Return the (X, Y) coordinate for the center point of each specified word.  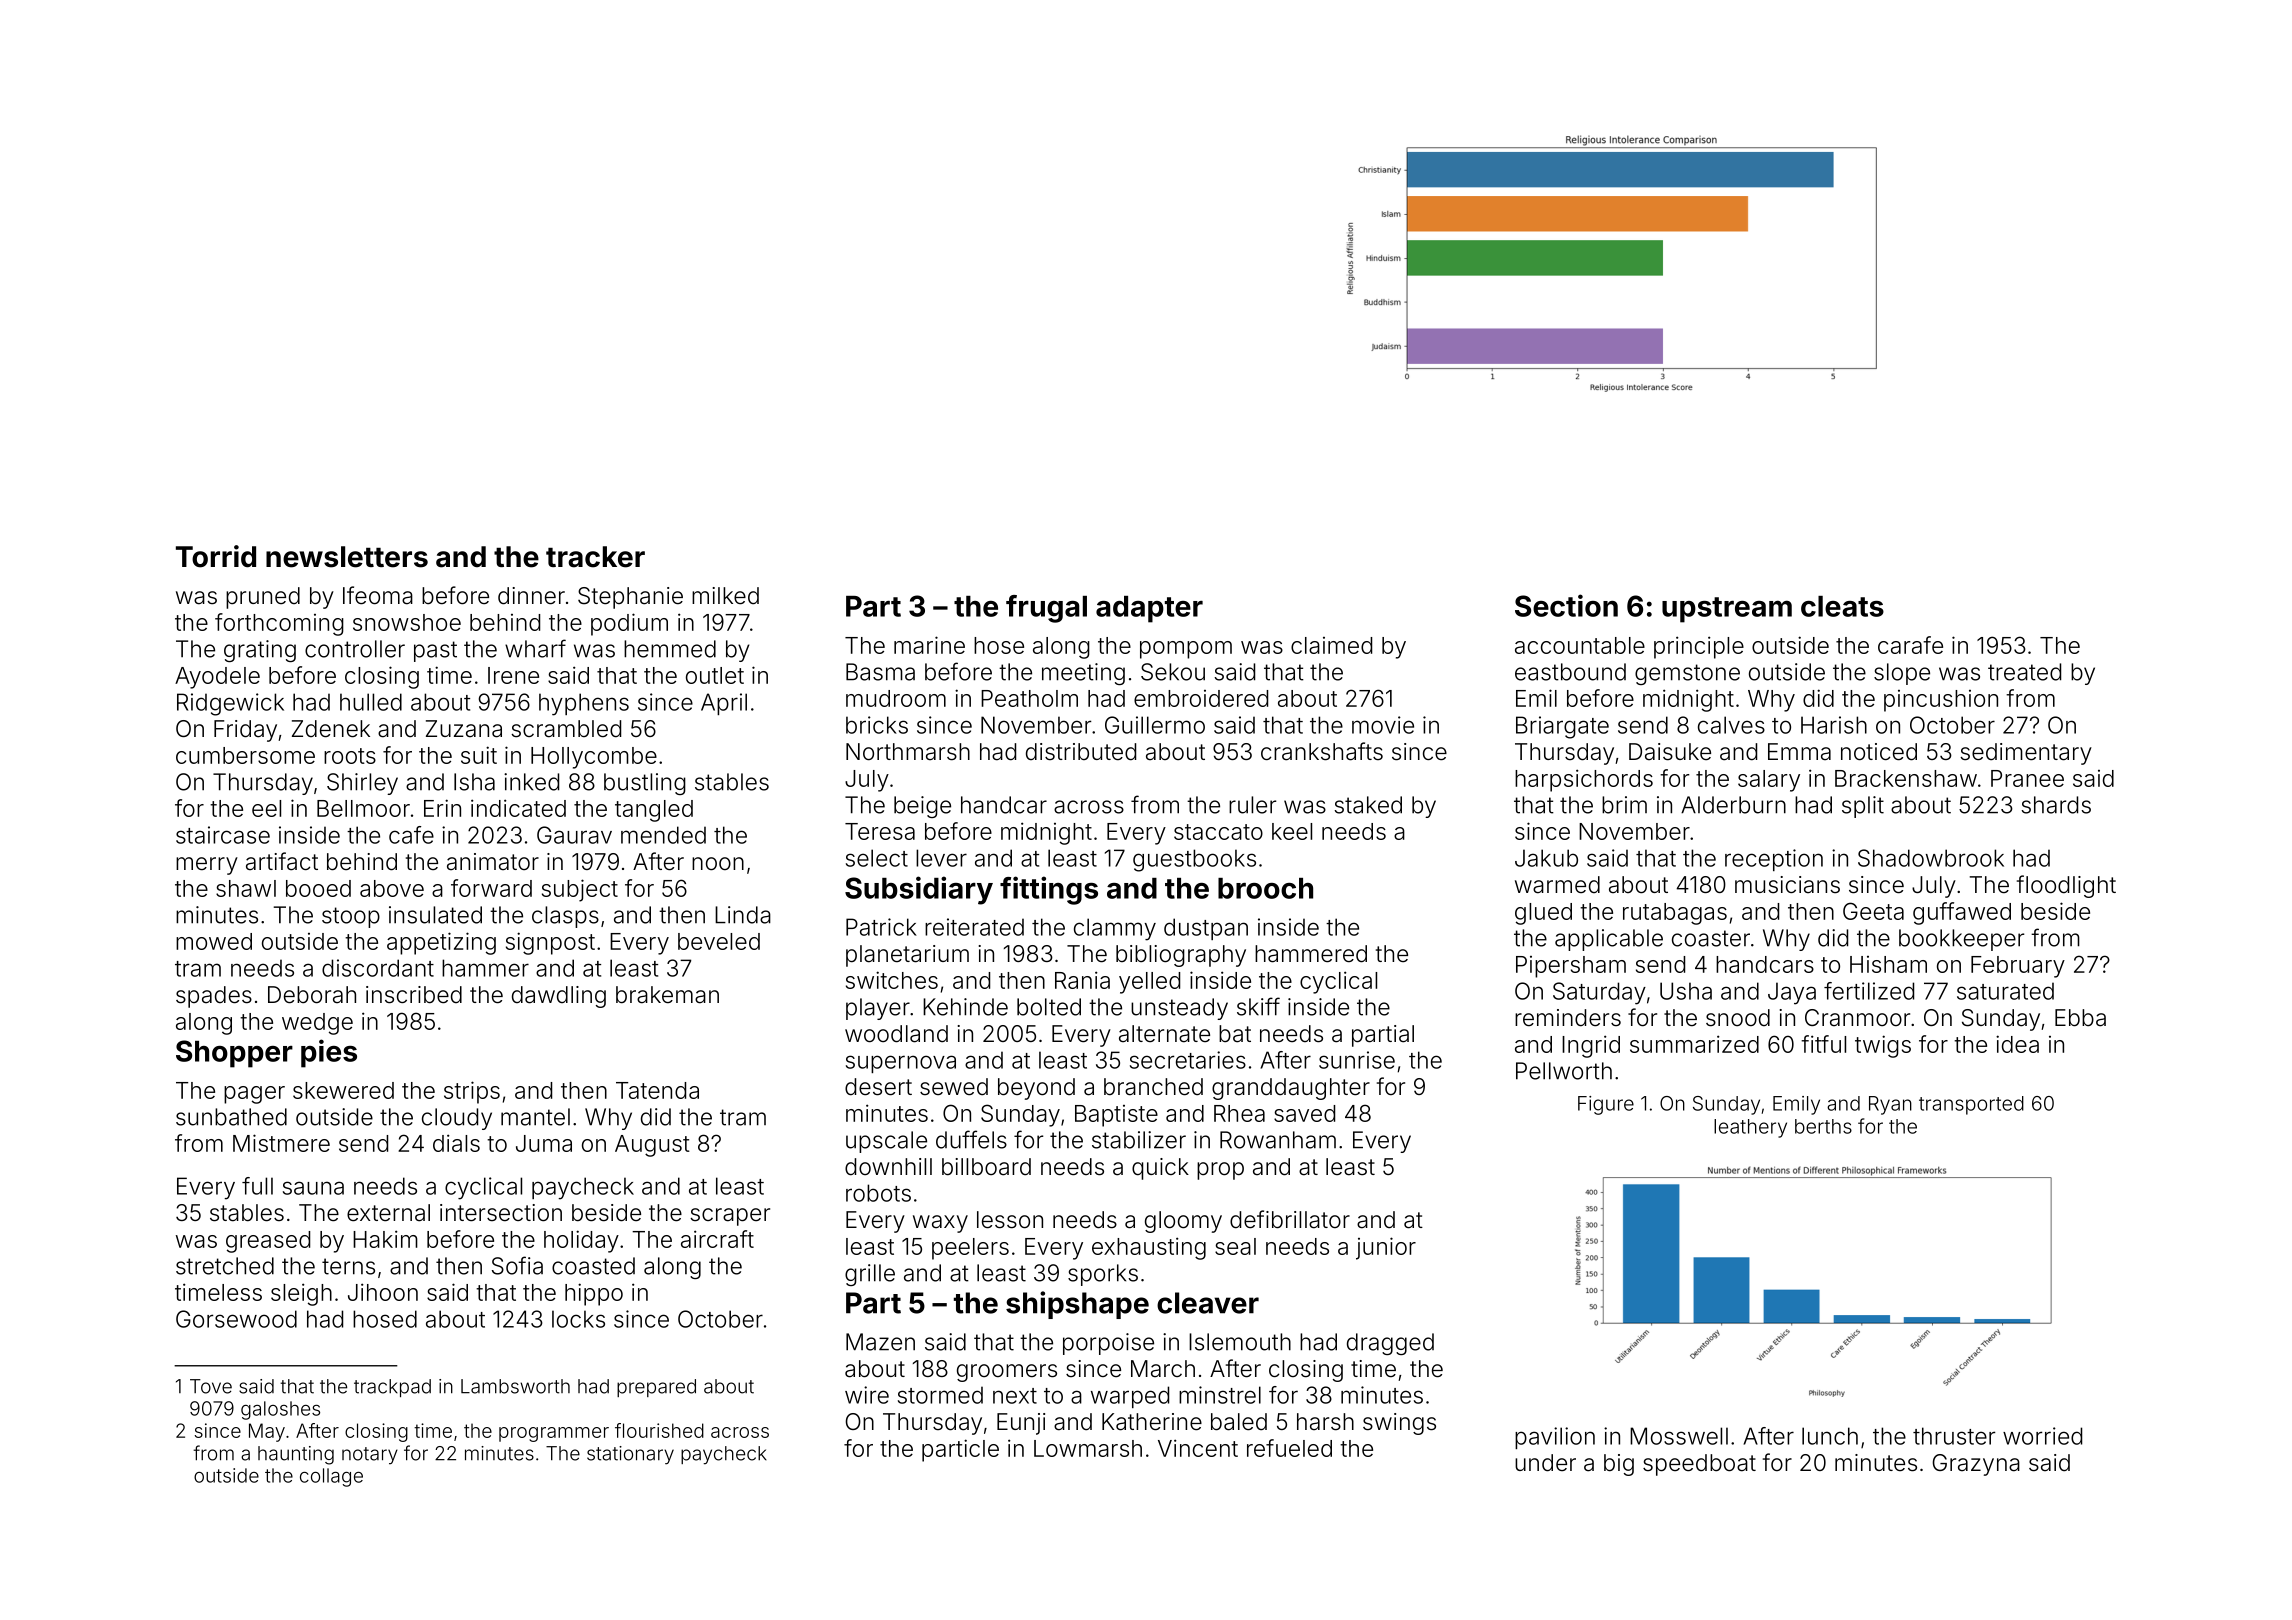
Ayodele (217, 678)
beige (922, 807)
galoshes (280, 1410)
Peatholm (1029, 698)
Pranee (2027, 778)
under (1545, 1463)
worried (2042, 1436)
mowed (214, 941)
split (1863, 807)
